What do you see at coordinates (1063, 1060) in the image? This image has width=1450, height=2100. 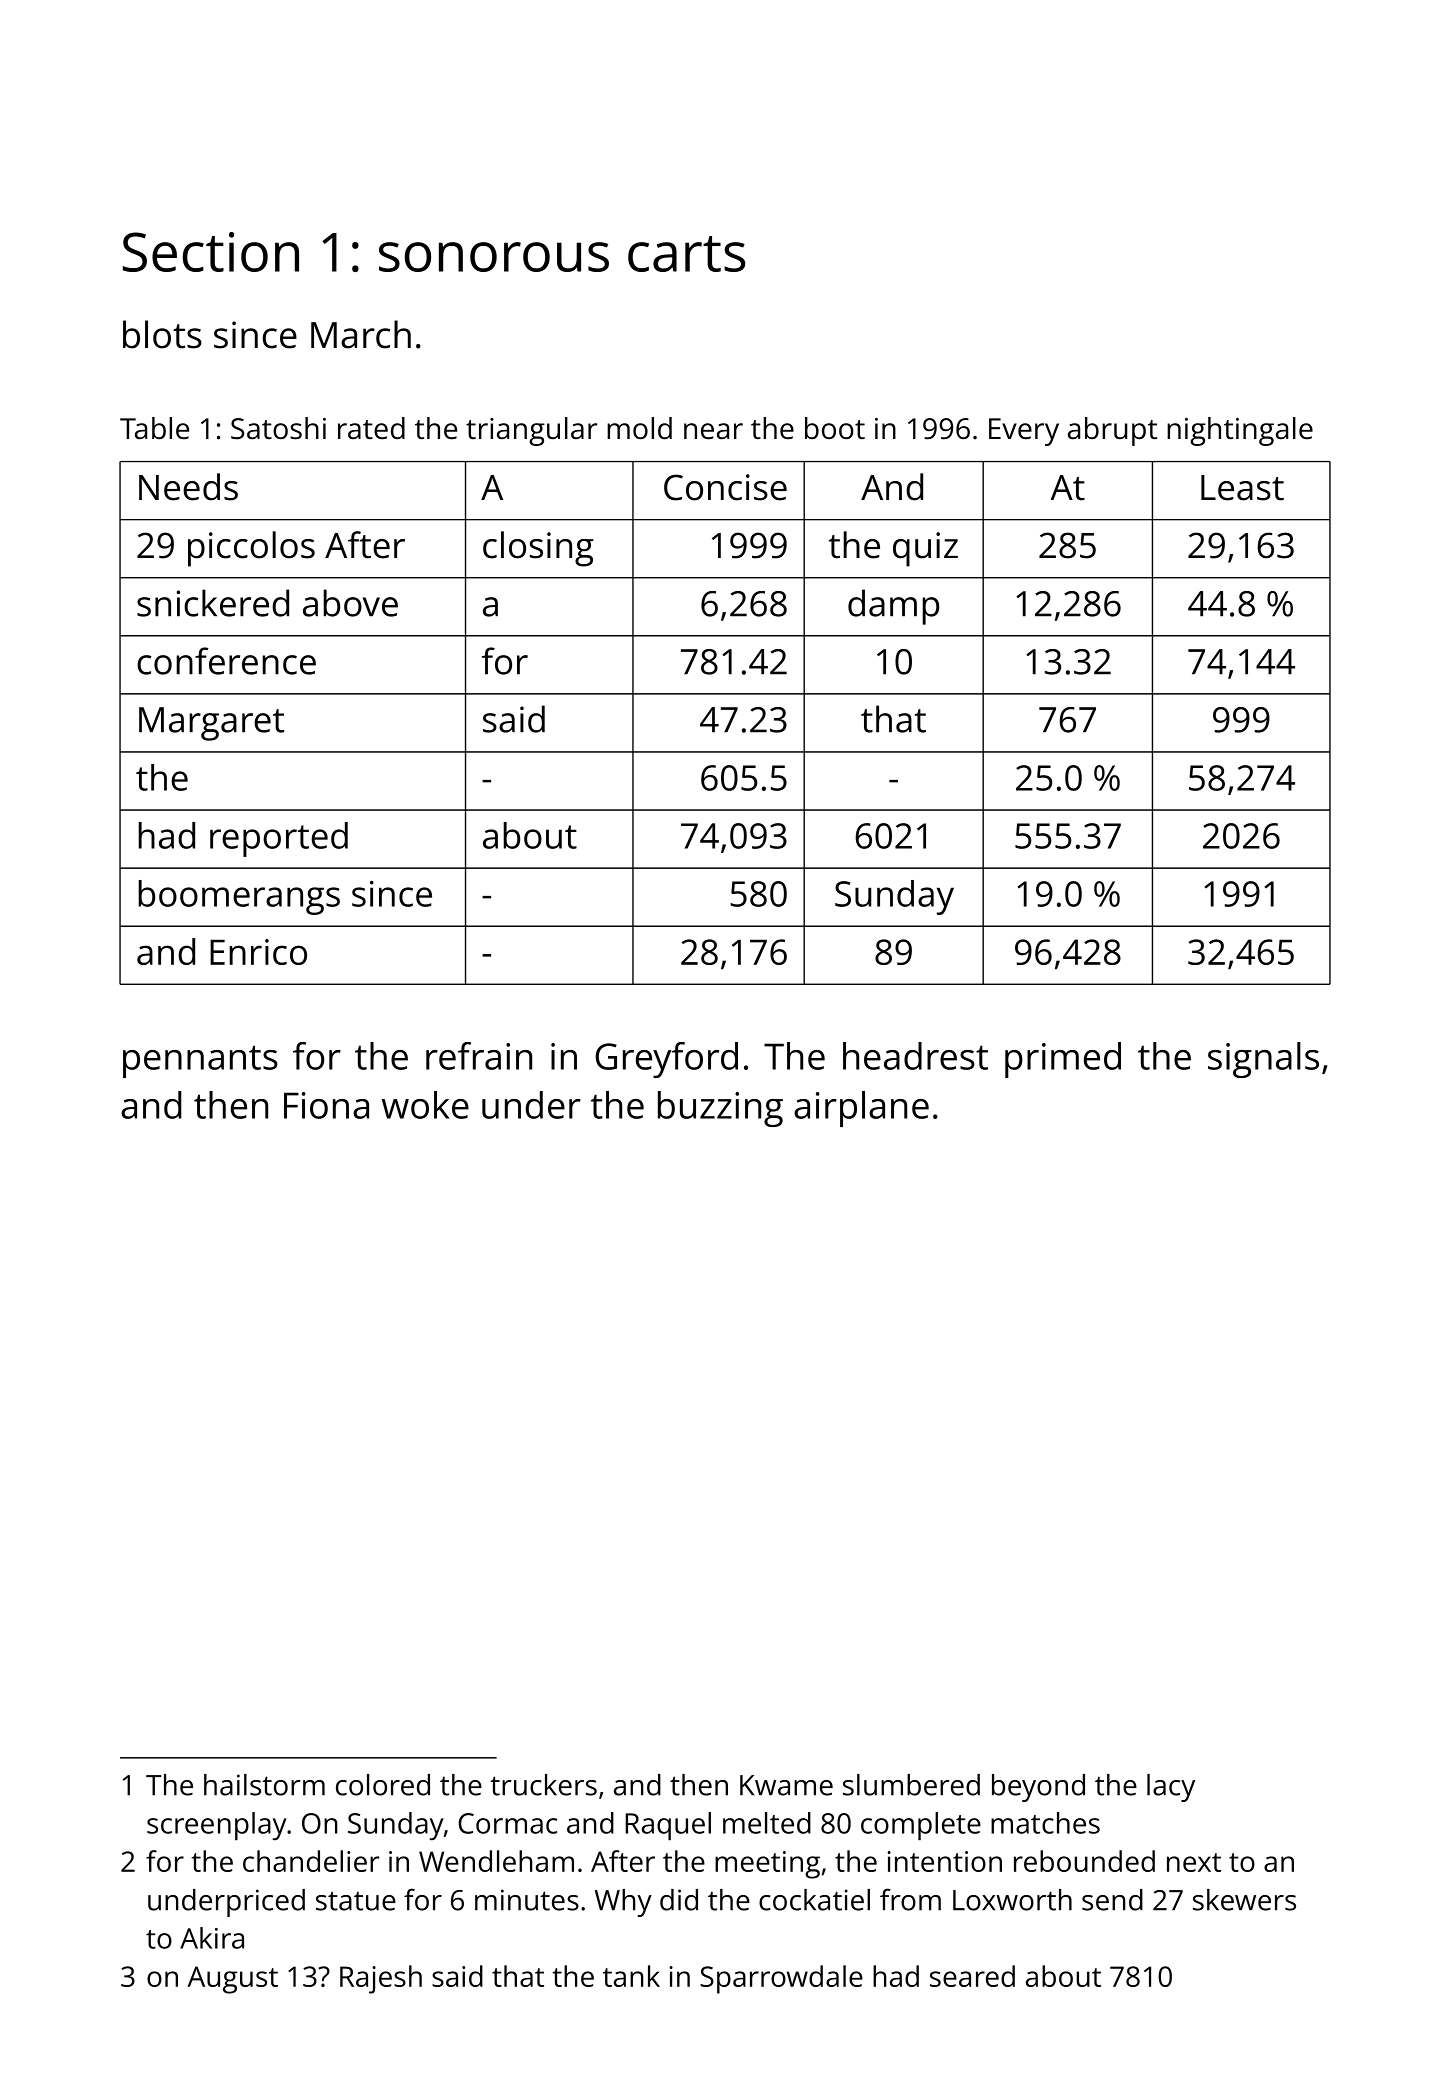 I see `primed` at bounding box center [1063, 1060].
